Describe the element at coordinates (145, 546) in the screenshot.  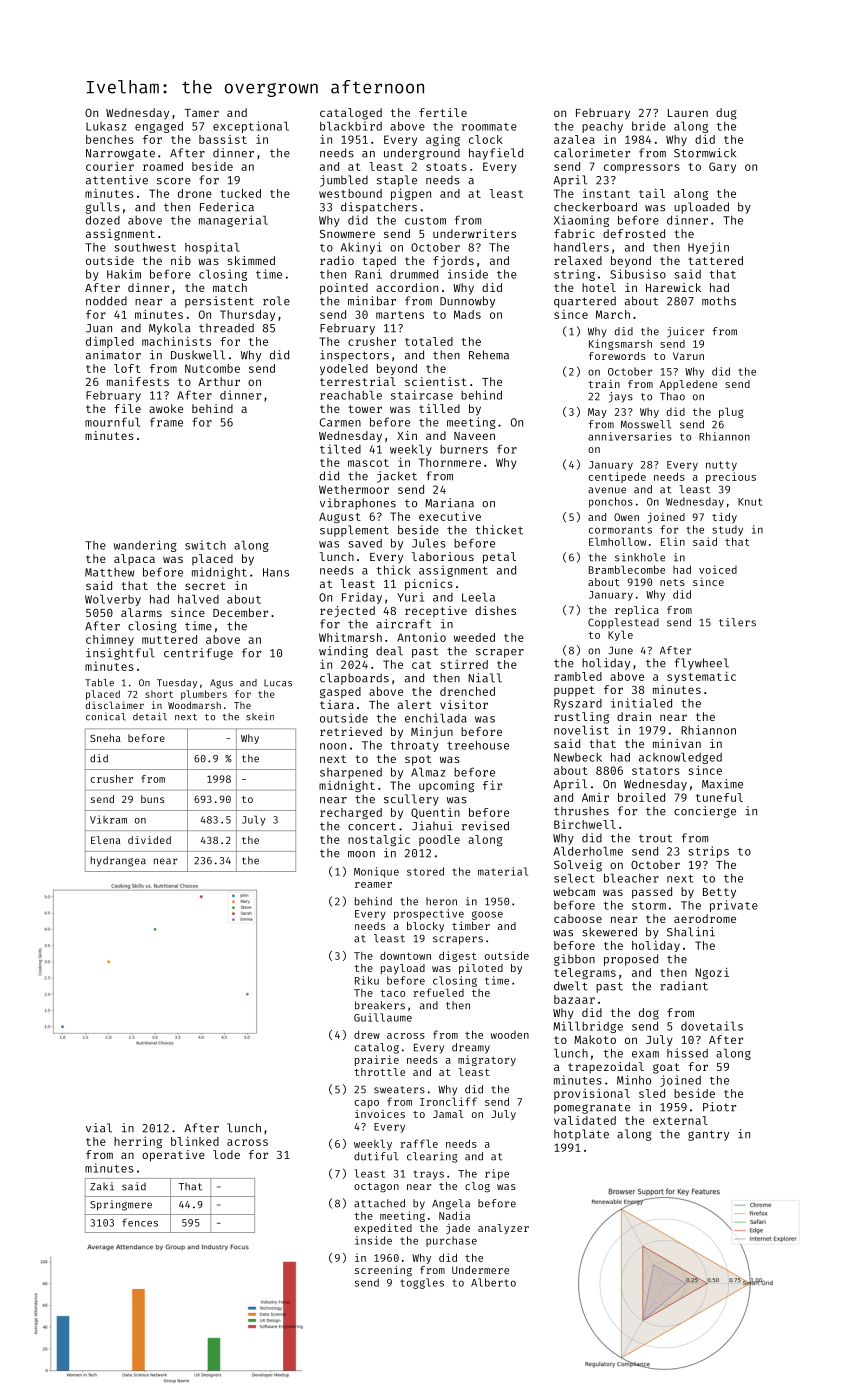
I see `wandering` at that location.
